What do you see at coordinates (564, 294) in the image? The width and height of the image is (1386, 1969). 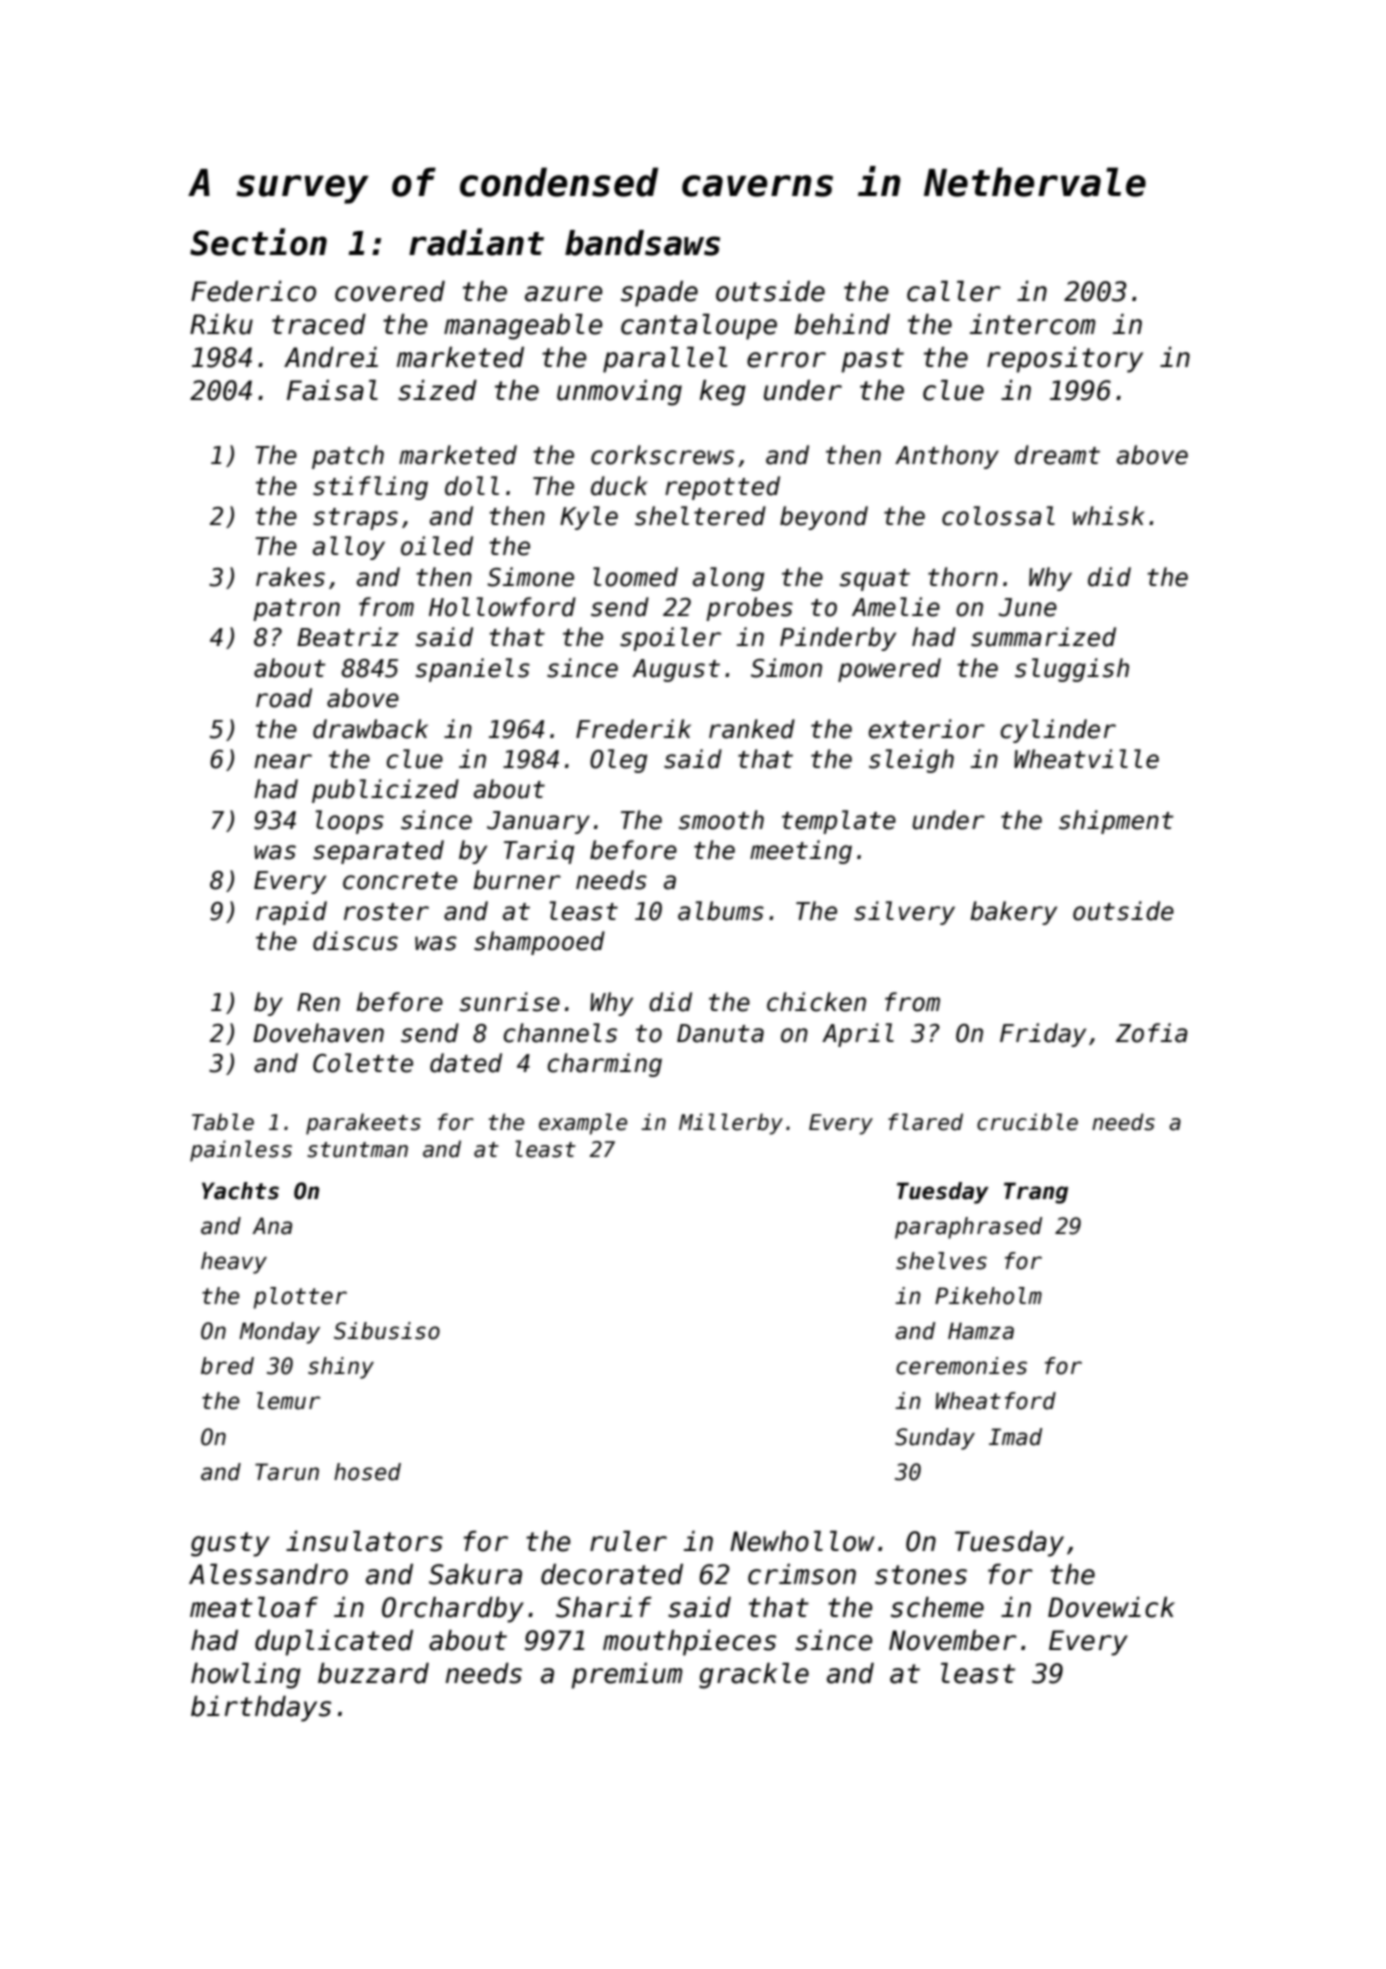 I see `azure` at bounding box center [564, 294].
